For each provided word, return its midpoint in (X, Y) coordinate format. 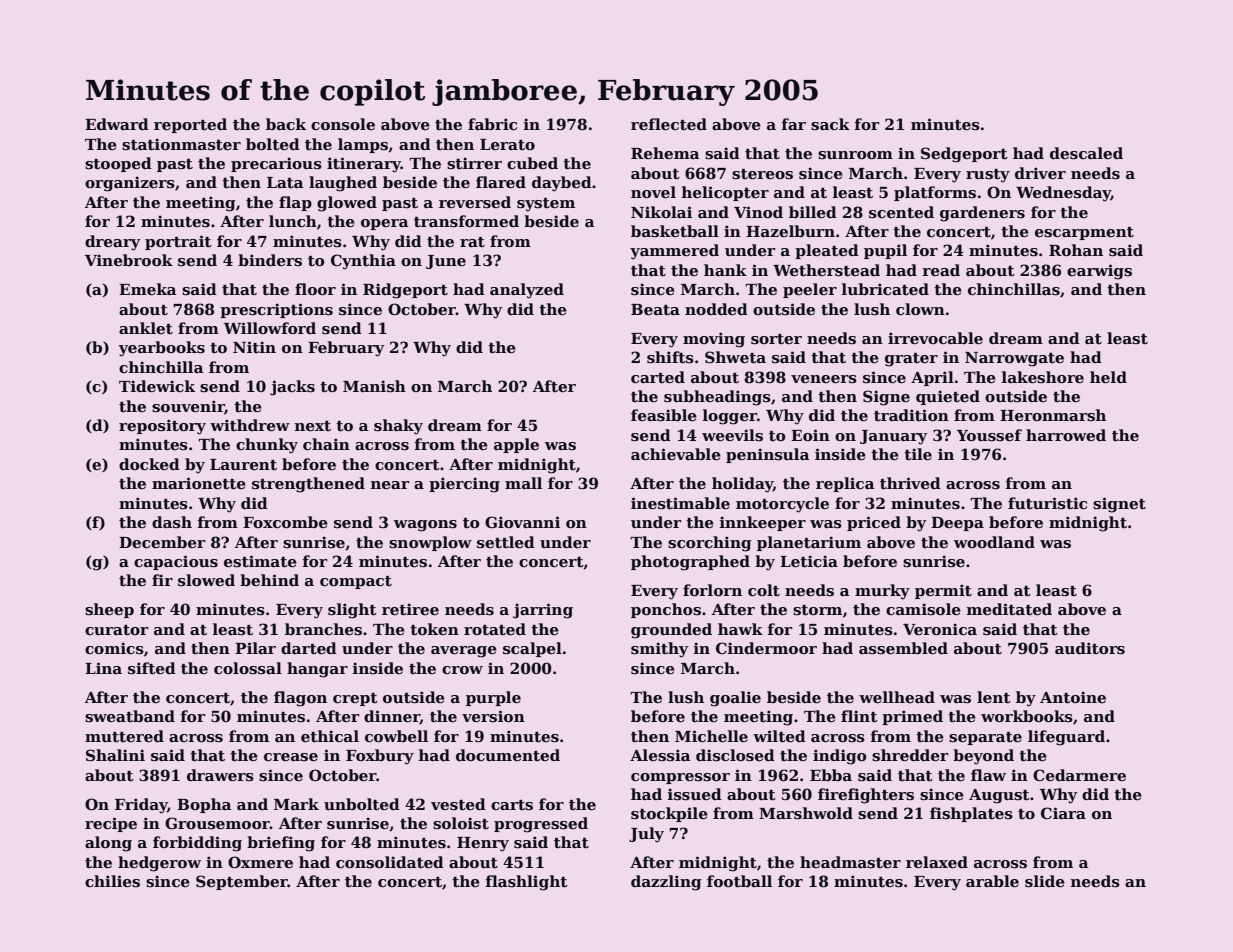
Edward (117, 124)
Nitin (254, 347)
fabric (492, 124)
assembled (903, 648)
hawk (740, 629)
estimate (260, 561)
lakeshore (1043, 377)
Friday (141, 806)
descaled (1086, 153)
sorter (776, 339)
